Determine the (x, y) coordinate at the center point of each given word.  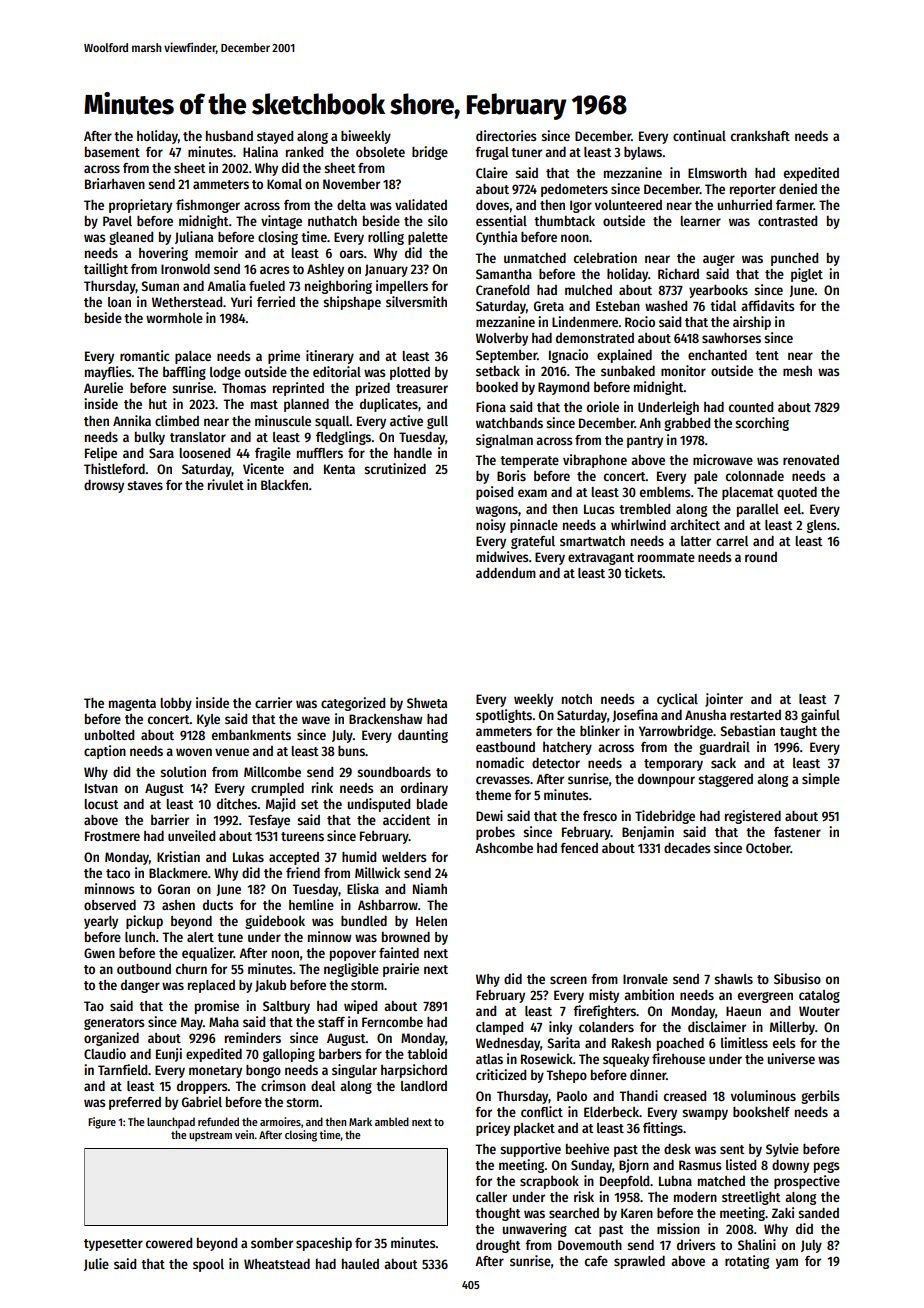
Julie (96, 1264)
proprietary (140, 206)
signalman (504, 441)
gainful (820, 716)
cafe (596, 1261)
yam (787, 1263)
